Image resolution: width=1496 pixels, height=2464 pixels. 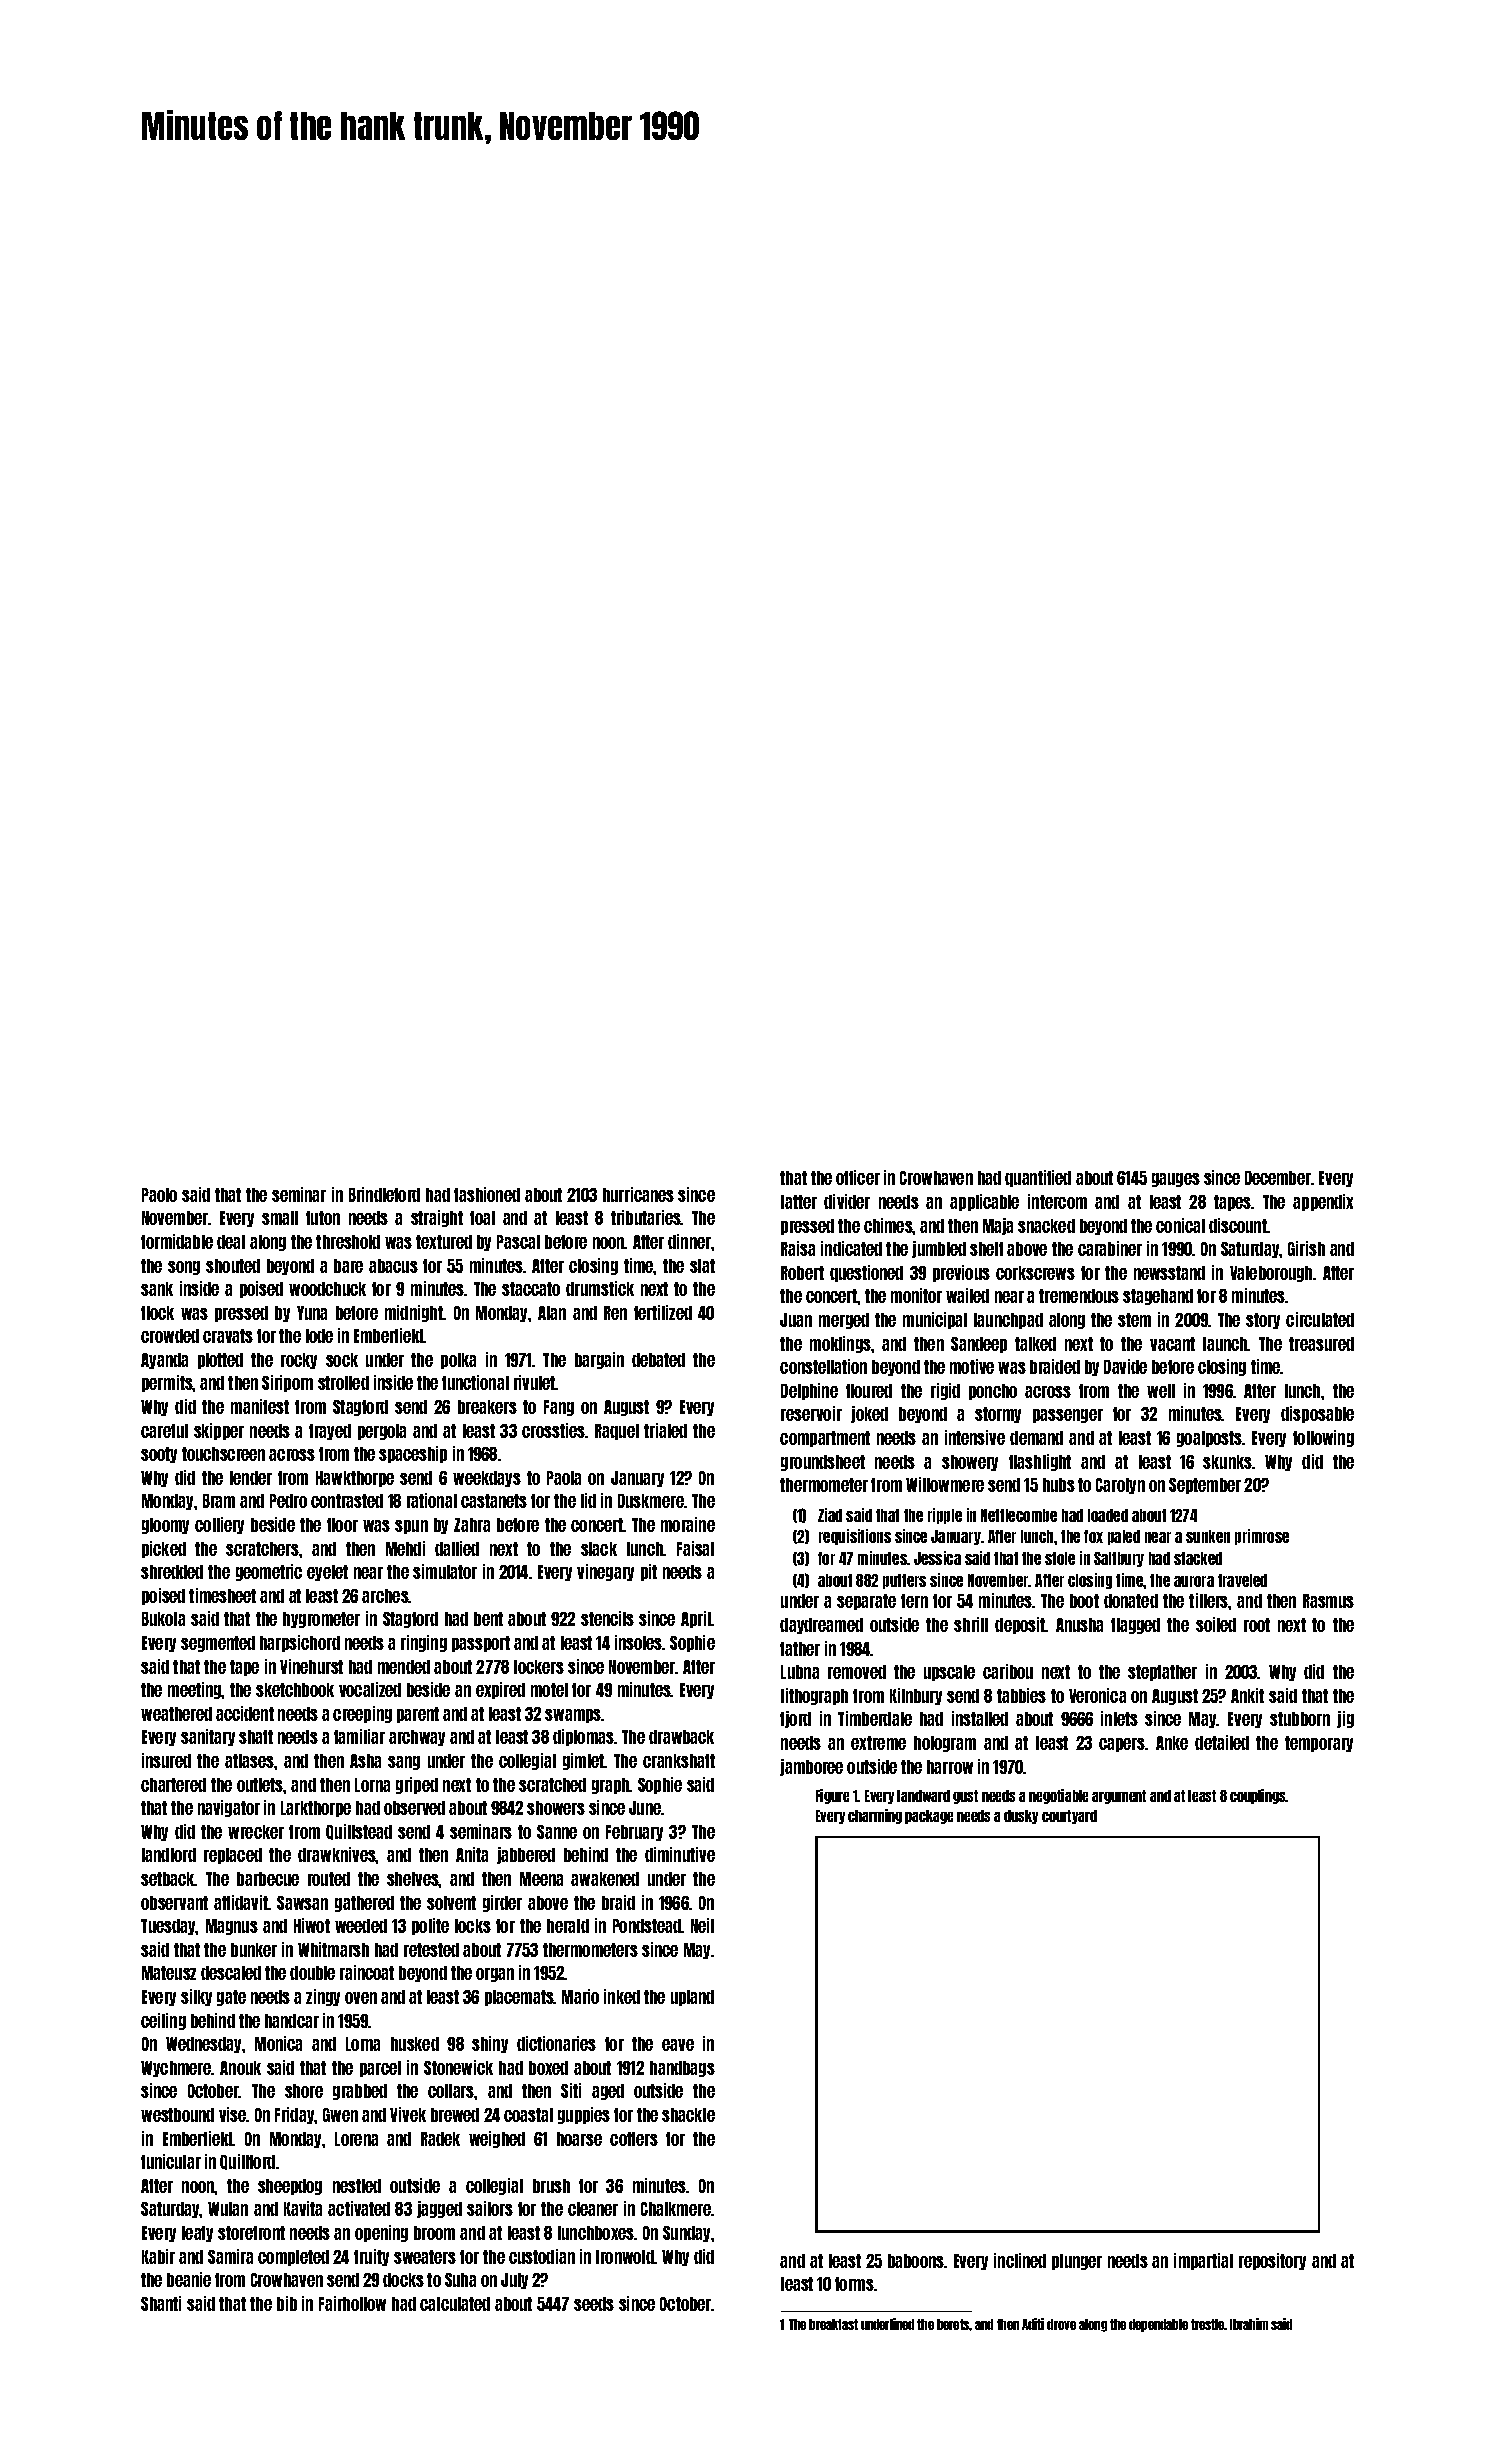 I want to click on beanie, so click(x=189, y=2279).
